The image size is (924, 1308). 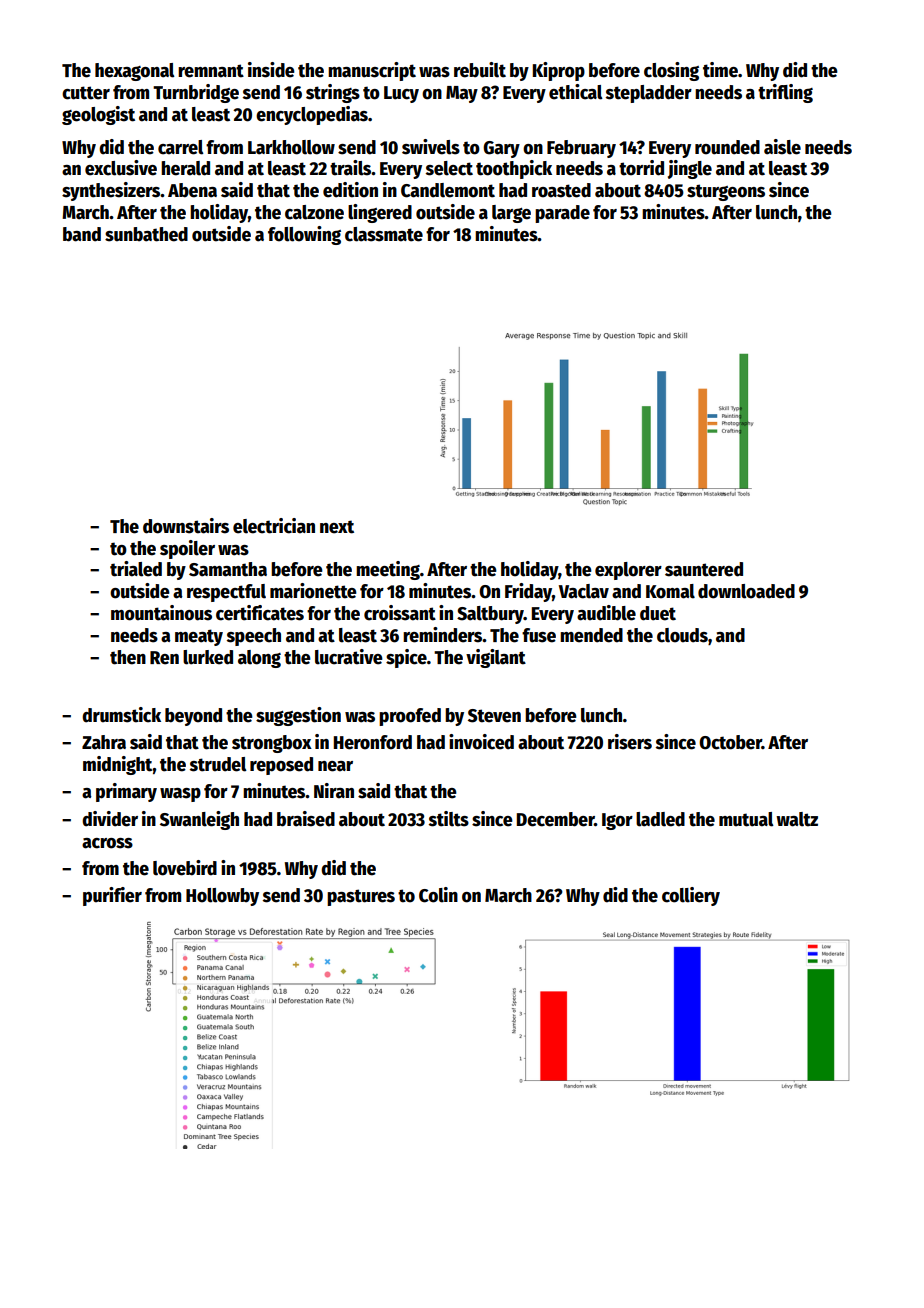 I want to click on purifier, so click(x=112, y=896).
